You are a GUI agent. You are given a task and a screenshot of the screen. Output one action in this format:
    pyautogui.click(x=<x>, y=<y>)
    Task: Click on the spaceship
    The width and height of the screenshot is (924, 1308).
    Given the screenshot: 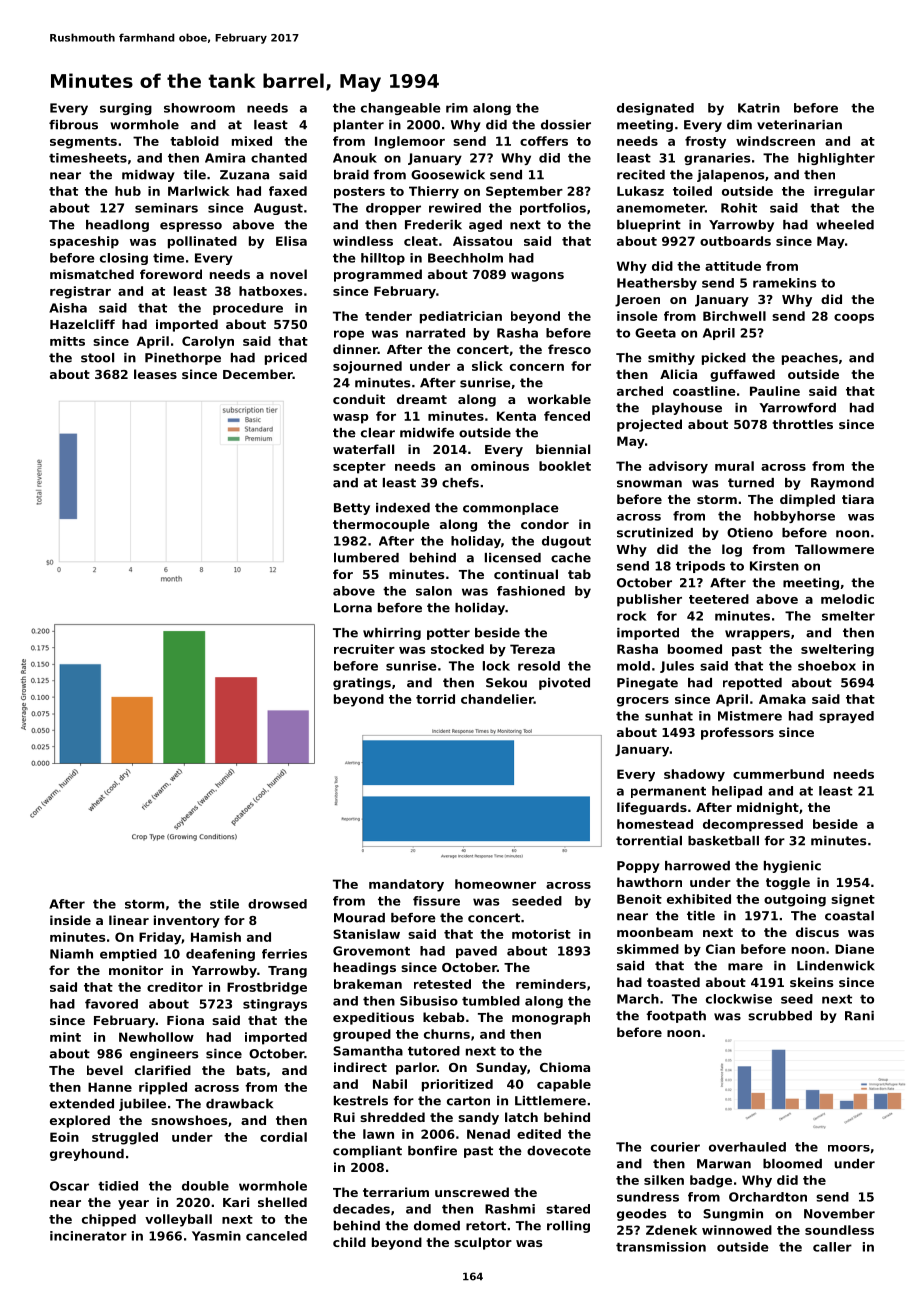 What is the action you would take?
    pyautogui.click(x=84, y=242)
